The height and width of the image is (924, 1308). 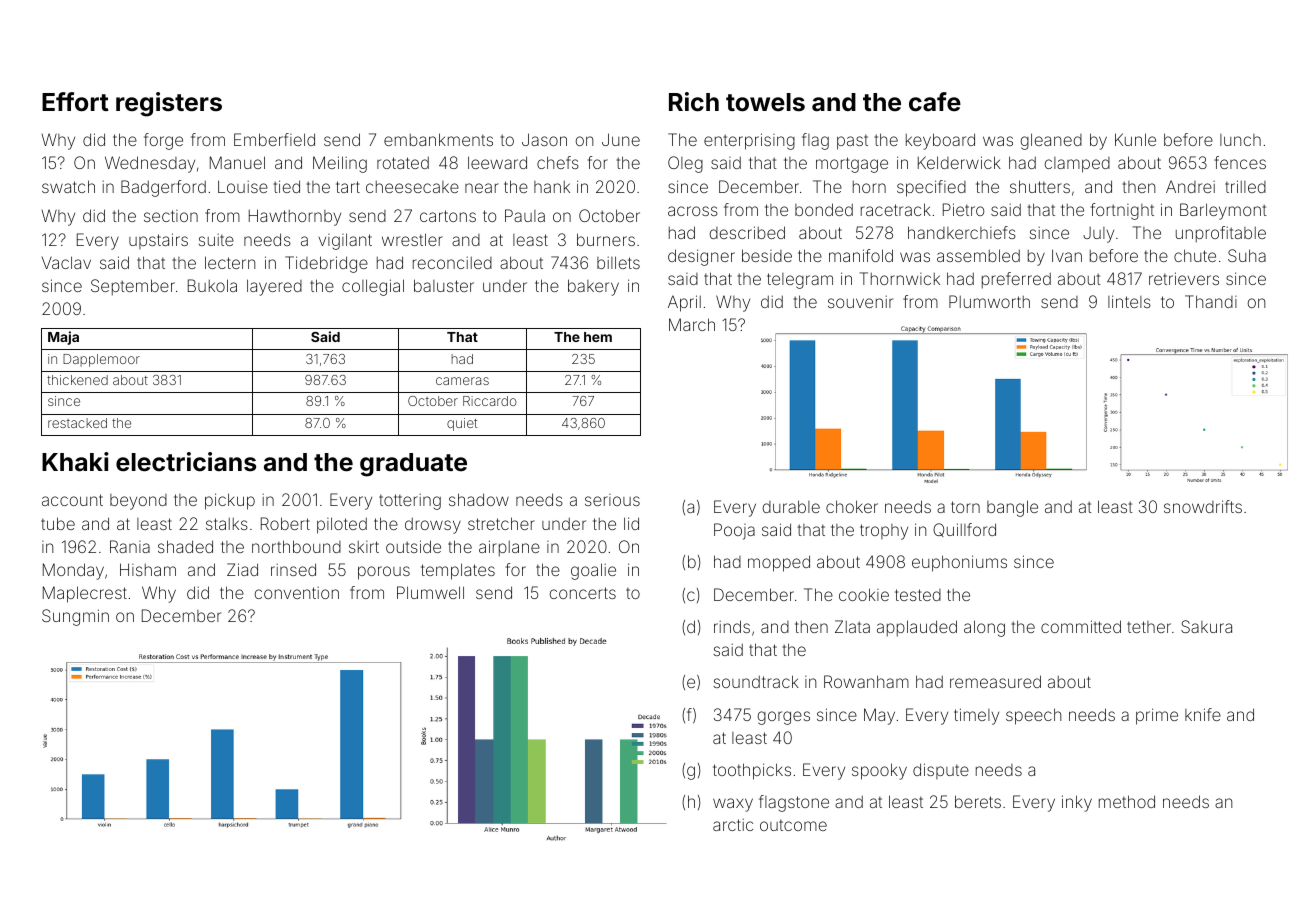 What do you see at coordinates (544, 139) in the image?
I see `Jason` at bounding box center [544, 139].
